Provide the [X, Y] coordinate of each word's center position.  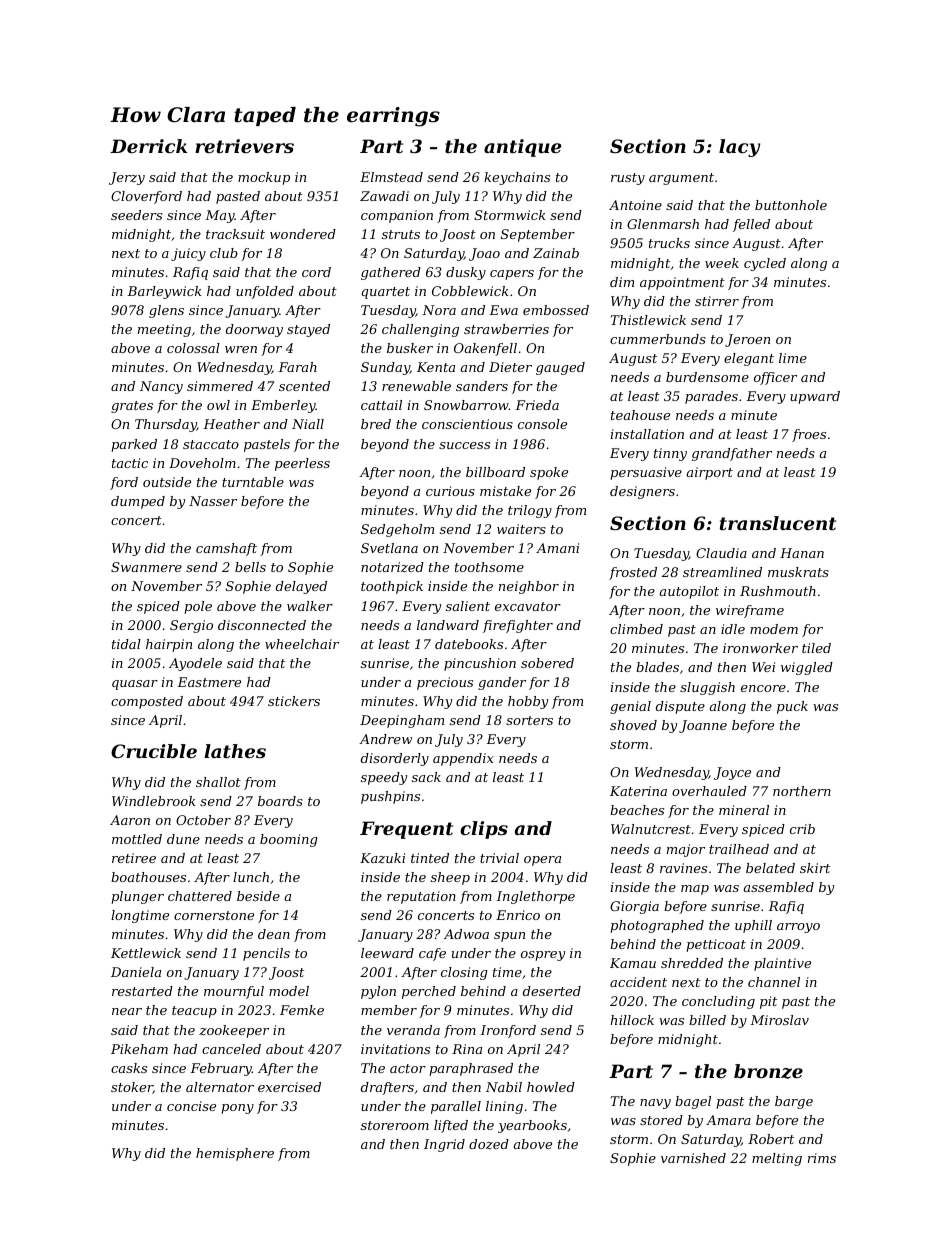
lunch [251, 877]
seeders [136, 215]
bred [376, 424]
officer [775, 378]
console [542, 424]
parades [711, 397]
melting [777, 1159]
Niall [308, 424]
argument [681, 179]
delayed [301, 587]
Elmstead [391, 177]
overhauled [709, 791]
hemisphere [235, 1154]
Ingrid [444, 1145]
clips [484, 830]
